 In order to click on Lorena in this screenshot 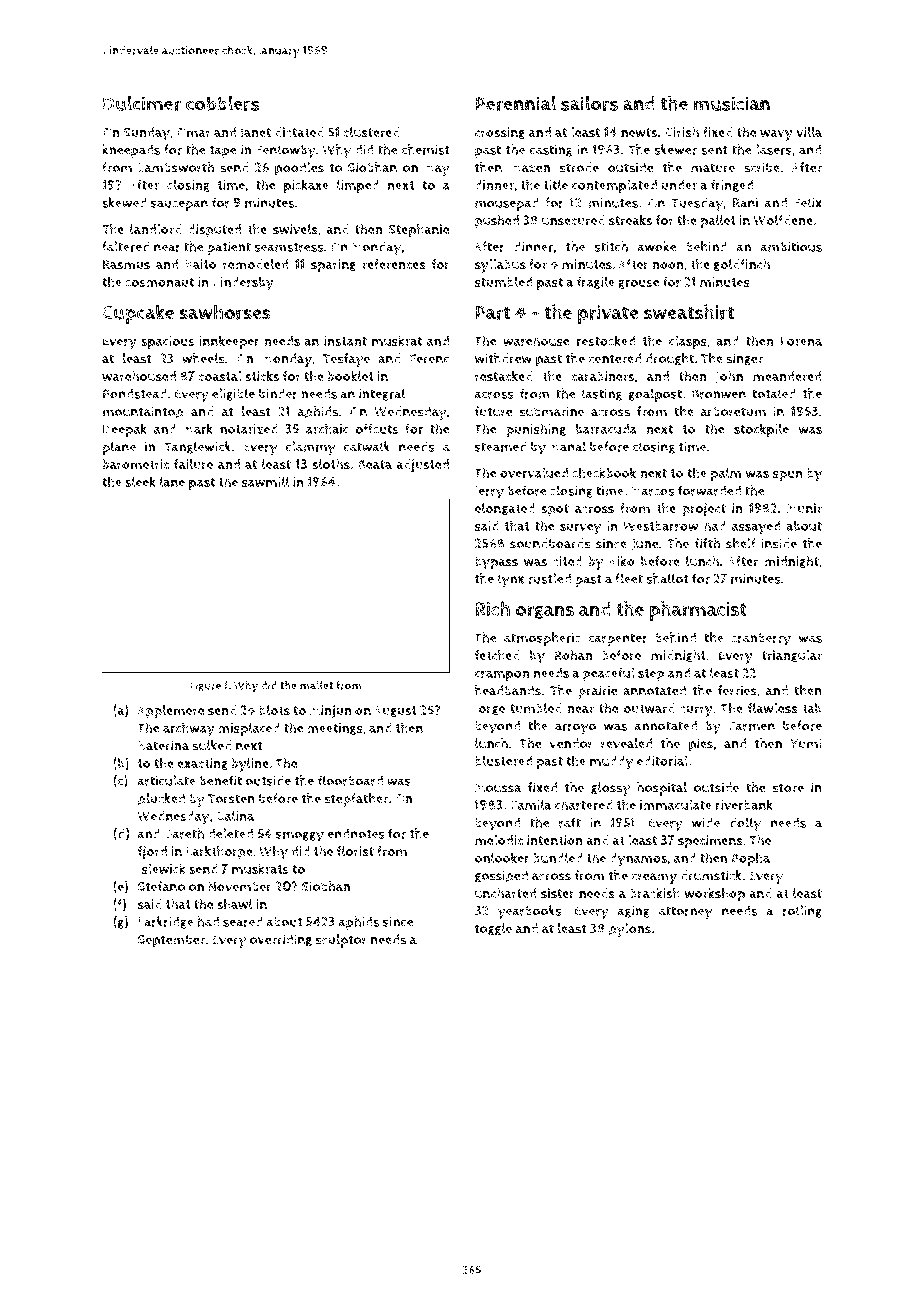, I will do `click(801, 341)`.
